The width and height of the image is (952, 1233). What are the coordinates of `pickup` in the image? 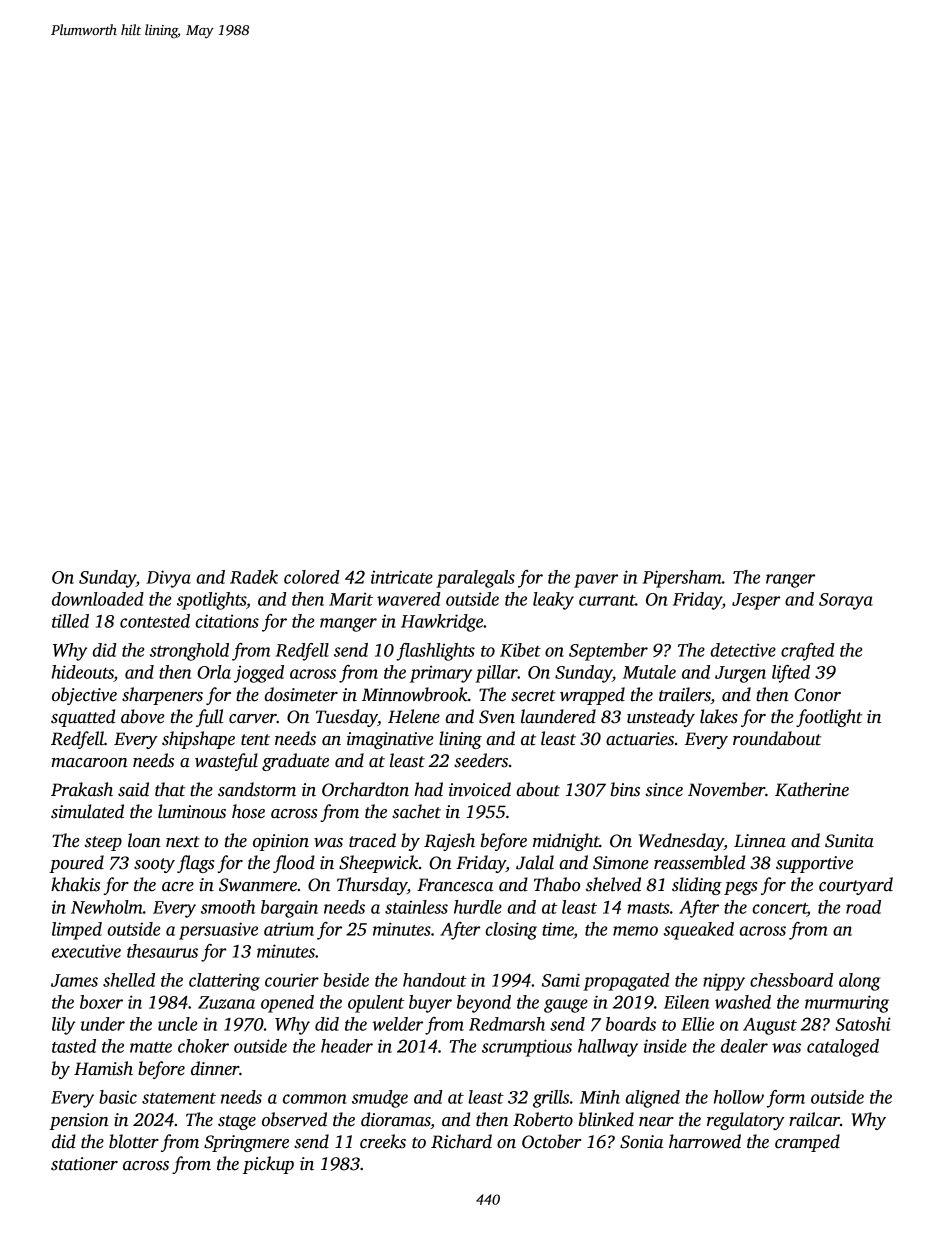 It's located at (268, 1165).
